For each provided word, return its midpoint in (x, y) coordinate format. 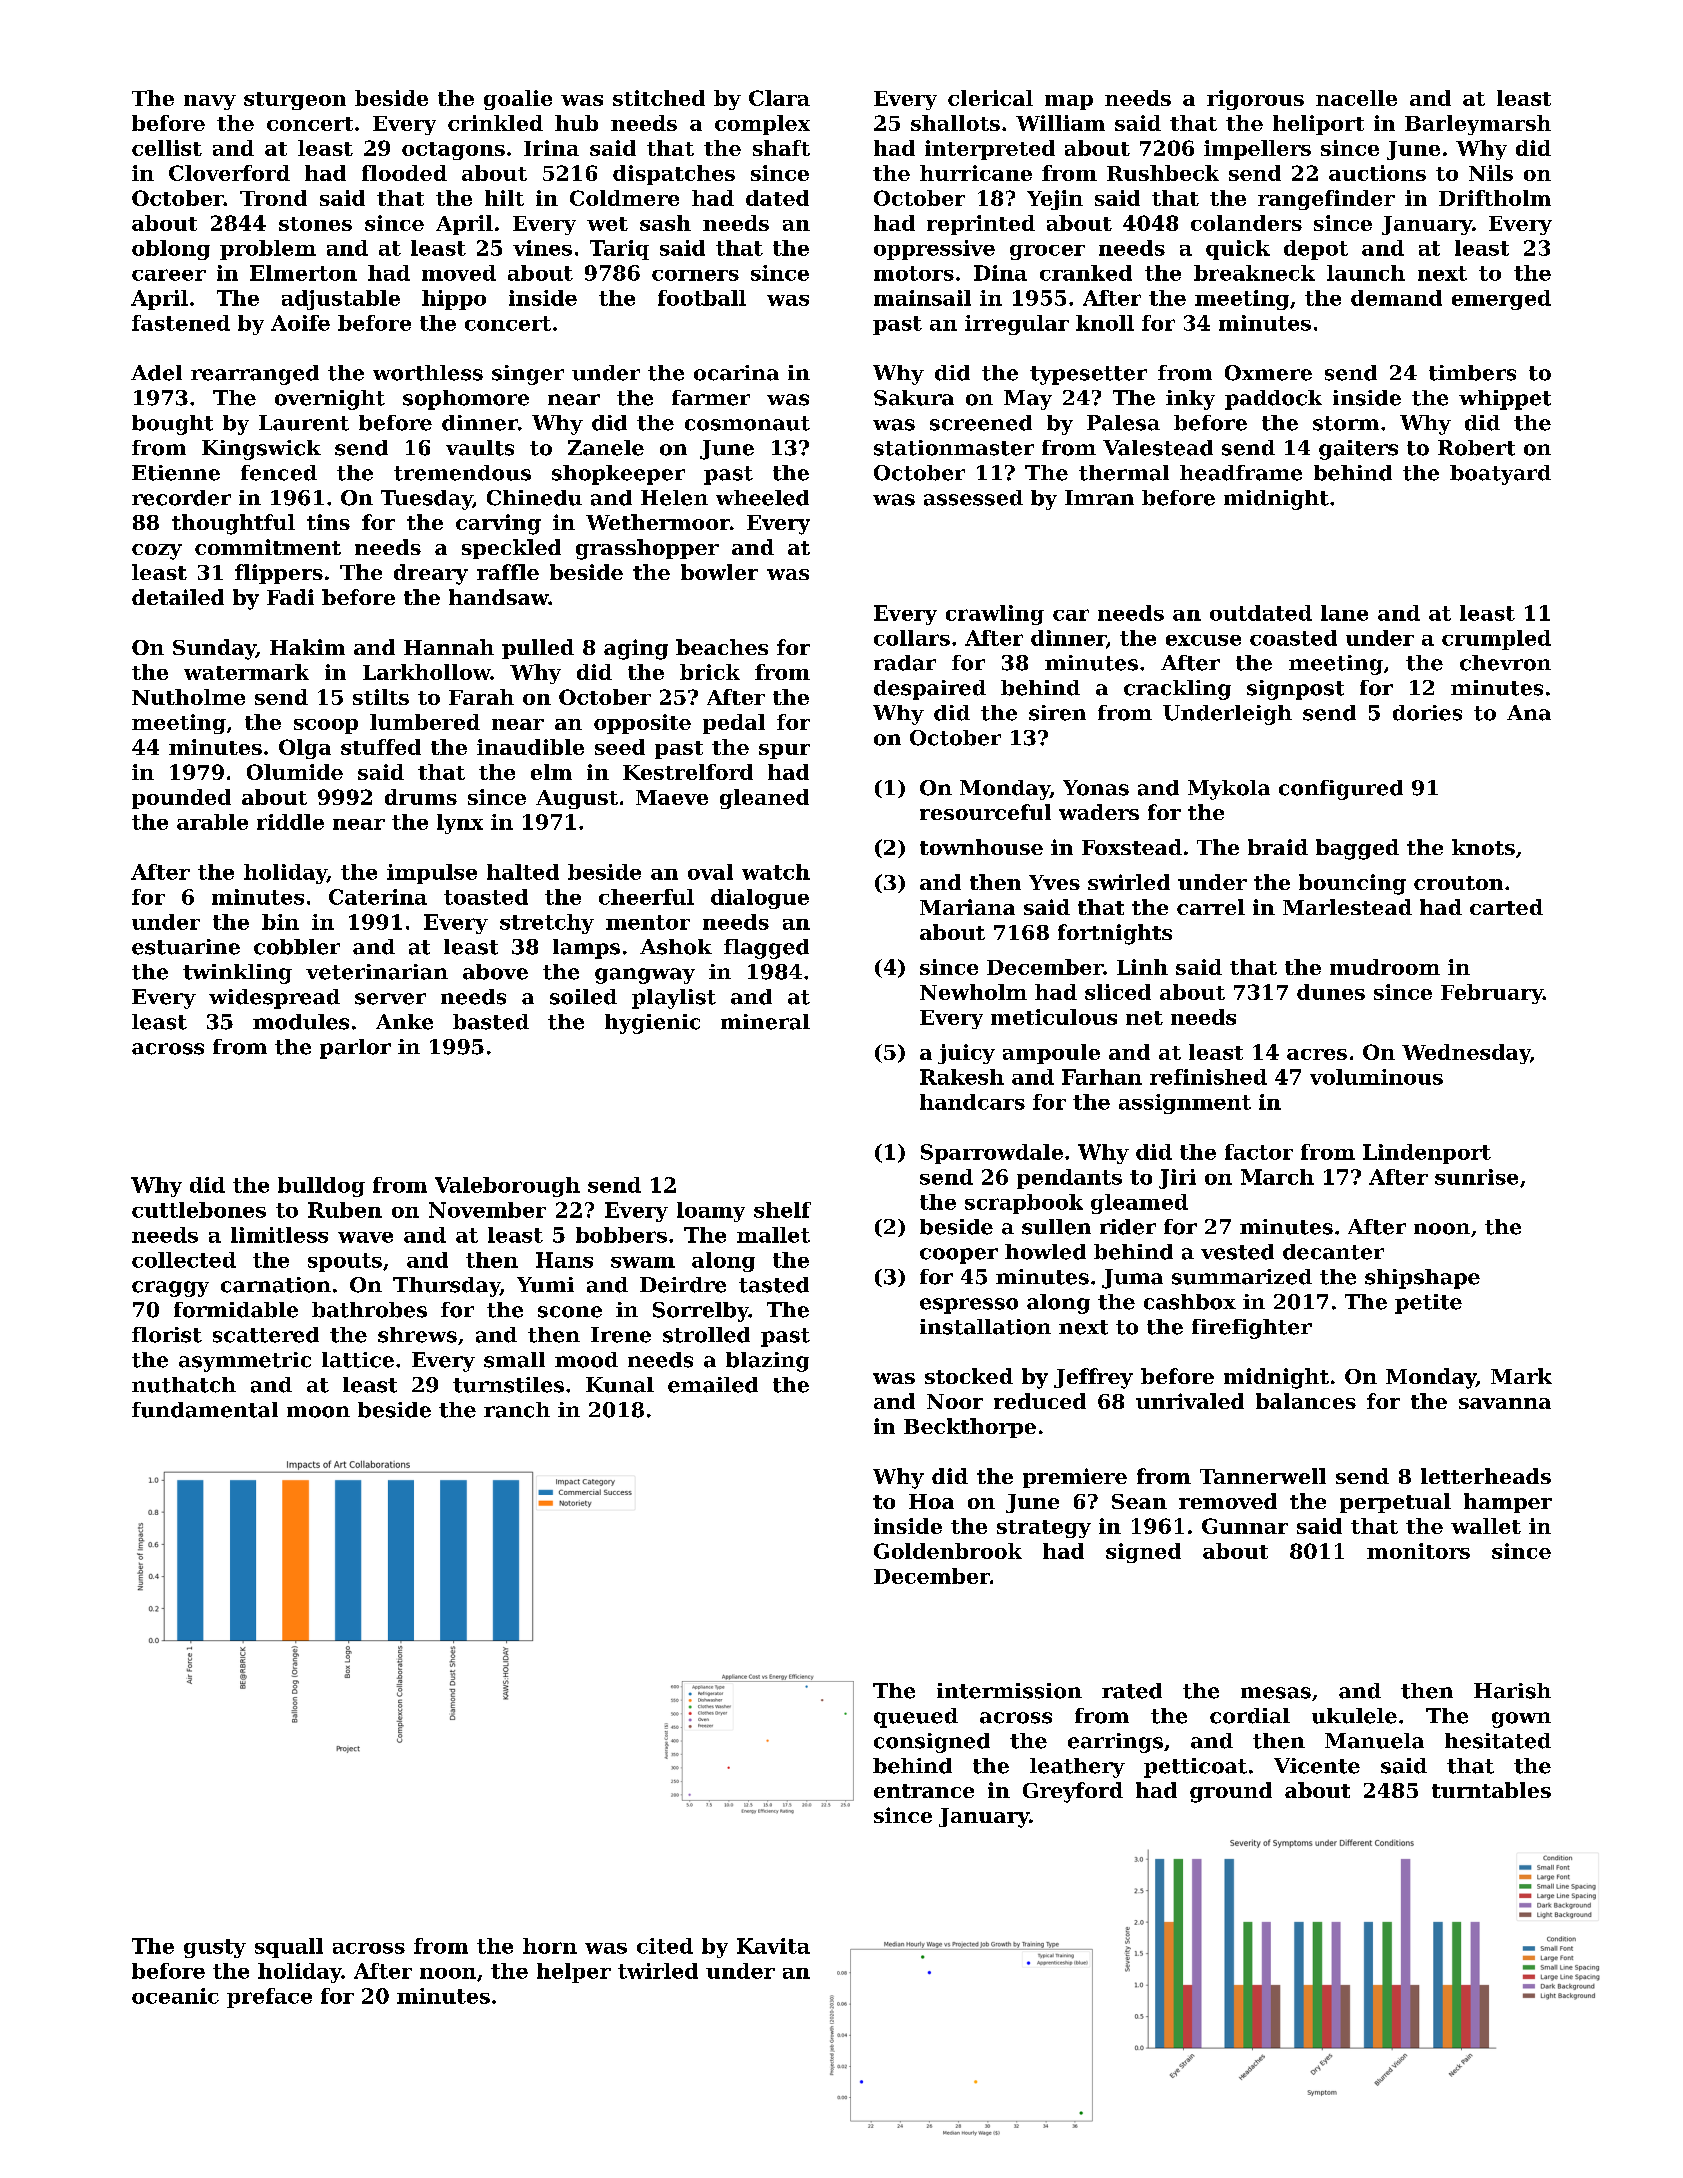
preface (269, 1998)
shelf (782, 1210)
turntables (1491, 1790)
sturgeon (295, 101)
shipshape (1422, 1279)
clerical (990, 98)
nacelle (1356, 98)
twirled (658, 1971)
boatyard (1500, 475)
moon (318, 1412)
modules (301, 1022)
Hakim (307, 647)
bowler (719, 572)
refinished (1208, 1077)
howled (1045, 1252)
